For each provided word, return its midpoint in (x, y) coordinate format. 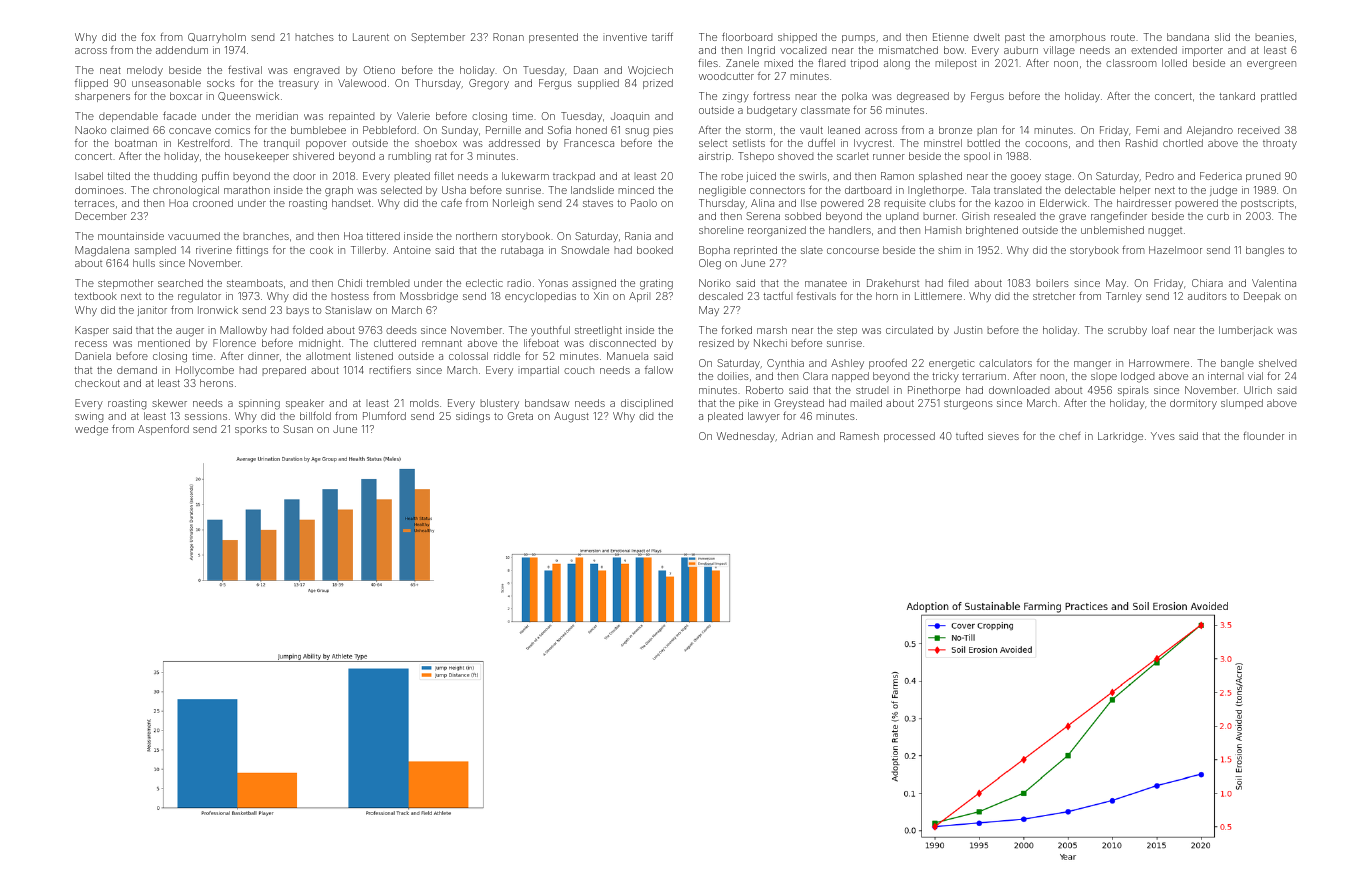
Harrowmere (1159, 363)
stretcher (1054, 296)
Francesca (589, 143)
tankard (1237, 96)
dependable (128, 117)
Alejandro (1210, 131)
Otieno (379, 70)
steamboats (255, 283)
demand (137, 370)
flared (831, 62)
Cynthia (785, 364)
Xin (601, 296)
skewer (169, 403)
